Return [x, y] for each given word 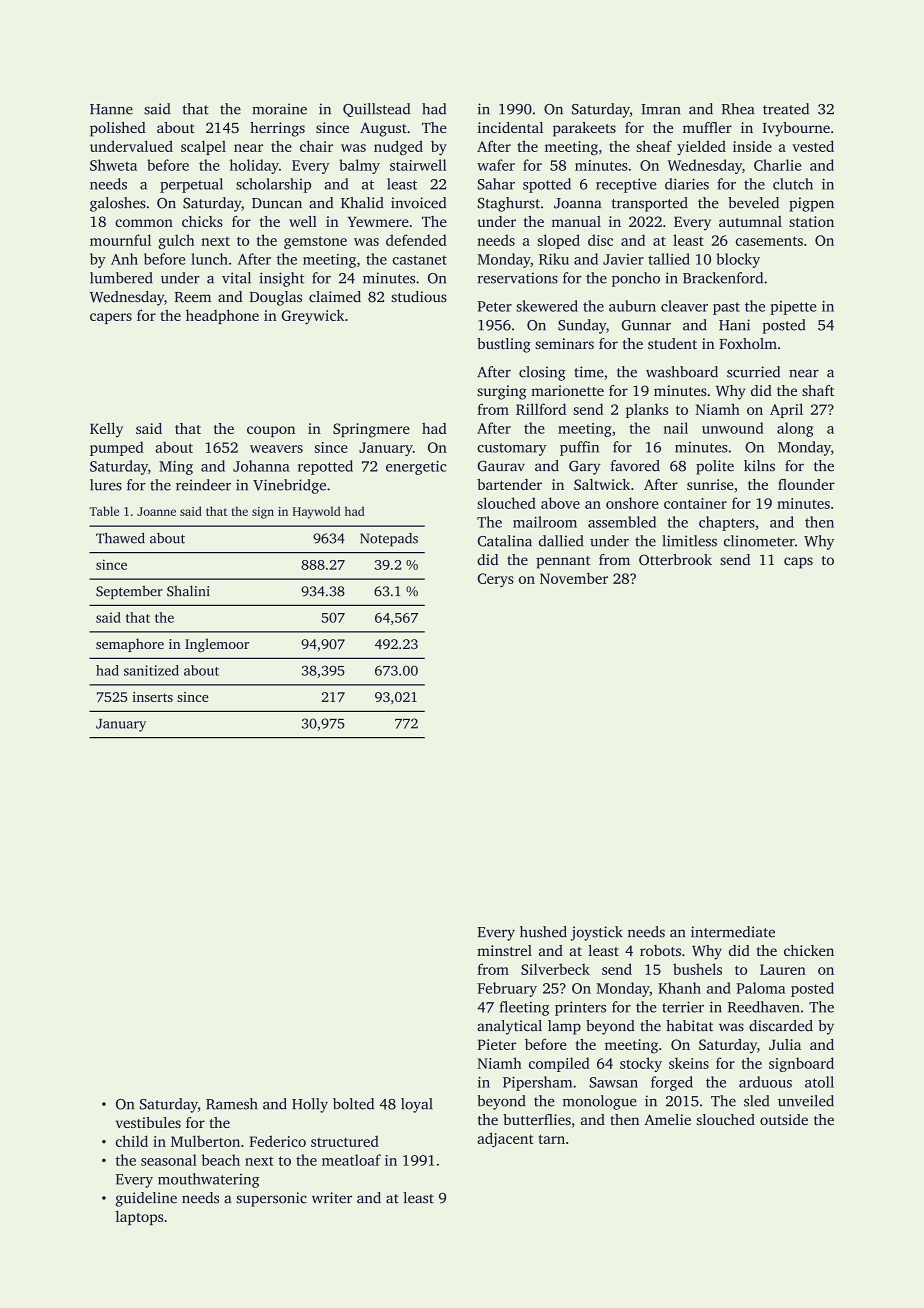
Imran [661, 109]
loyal [417, 1105]
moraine [279, 109]
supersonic [271, 1199]
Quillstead [376, 110]
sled [756, 1101]
